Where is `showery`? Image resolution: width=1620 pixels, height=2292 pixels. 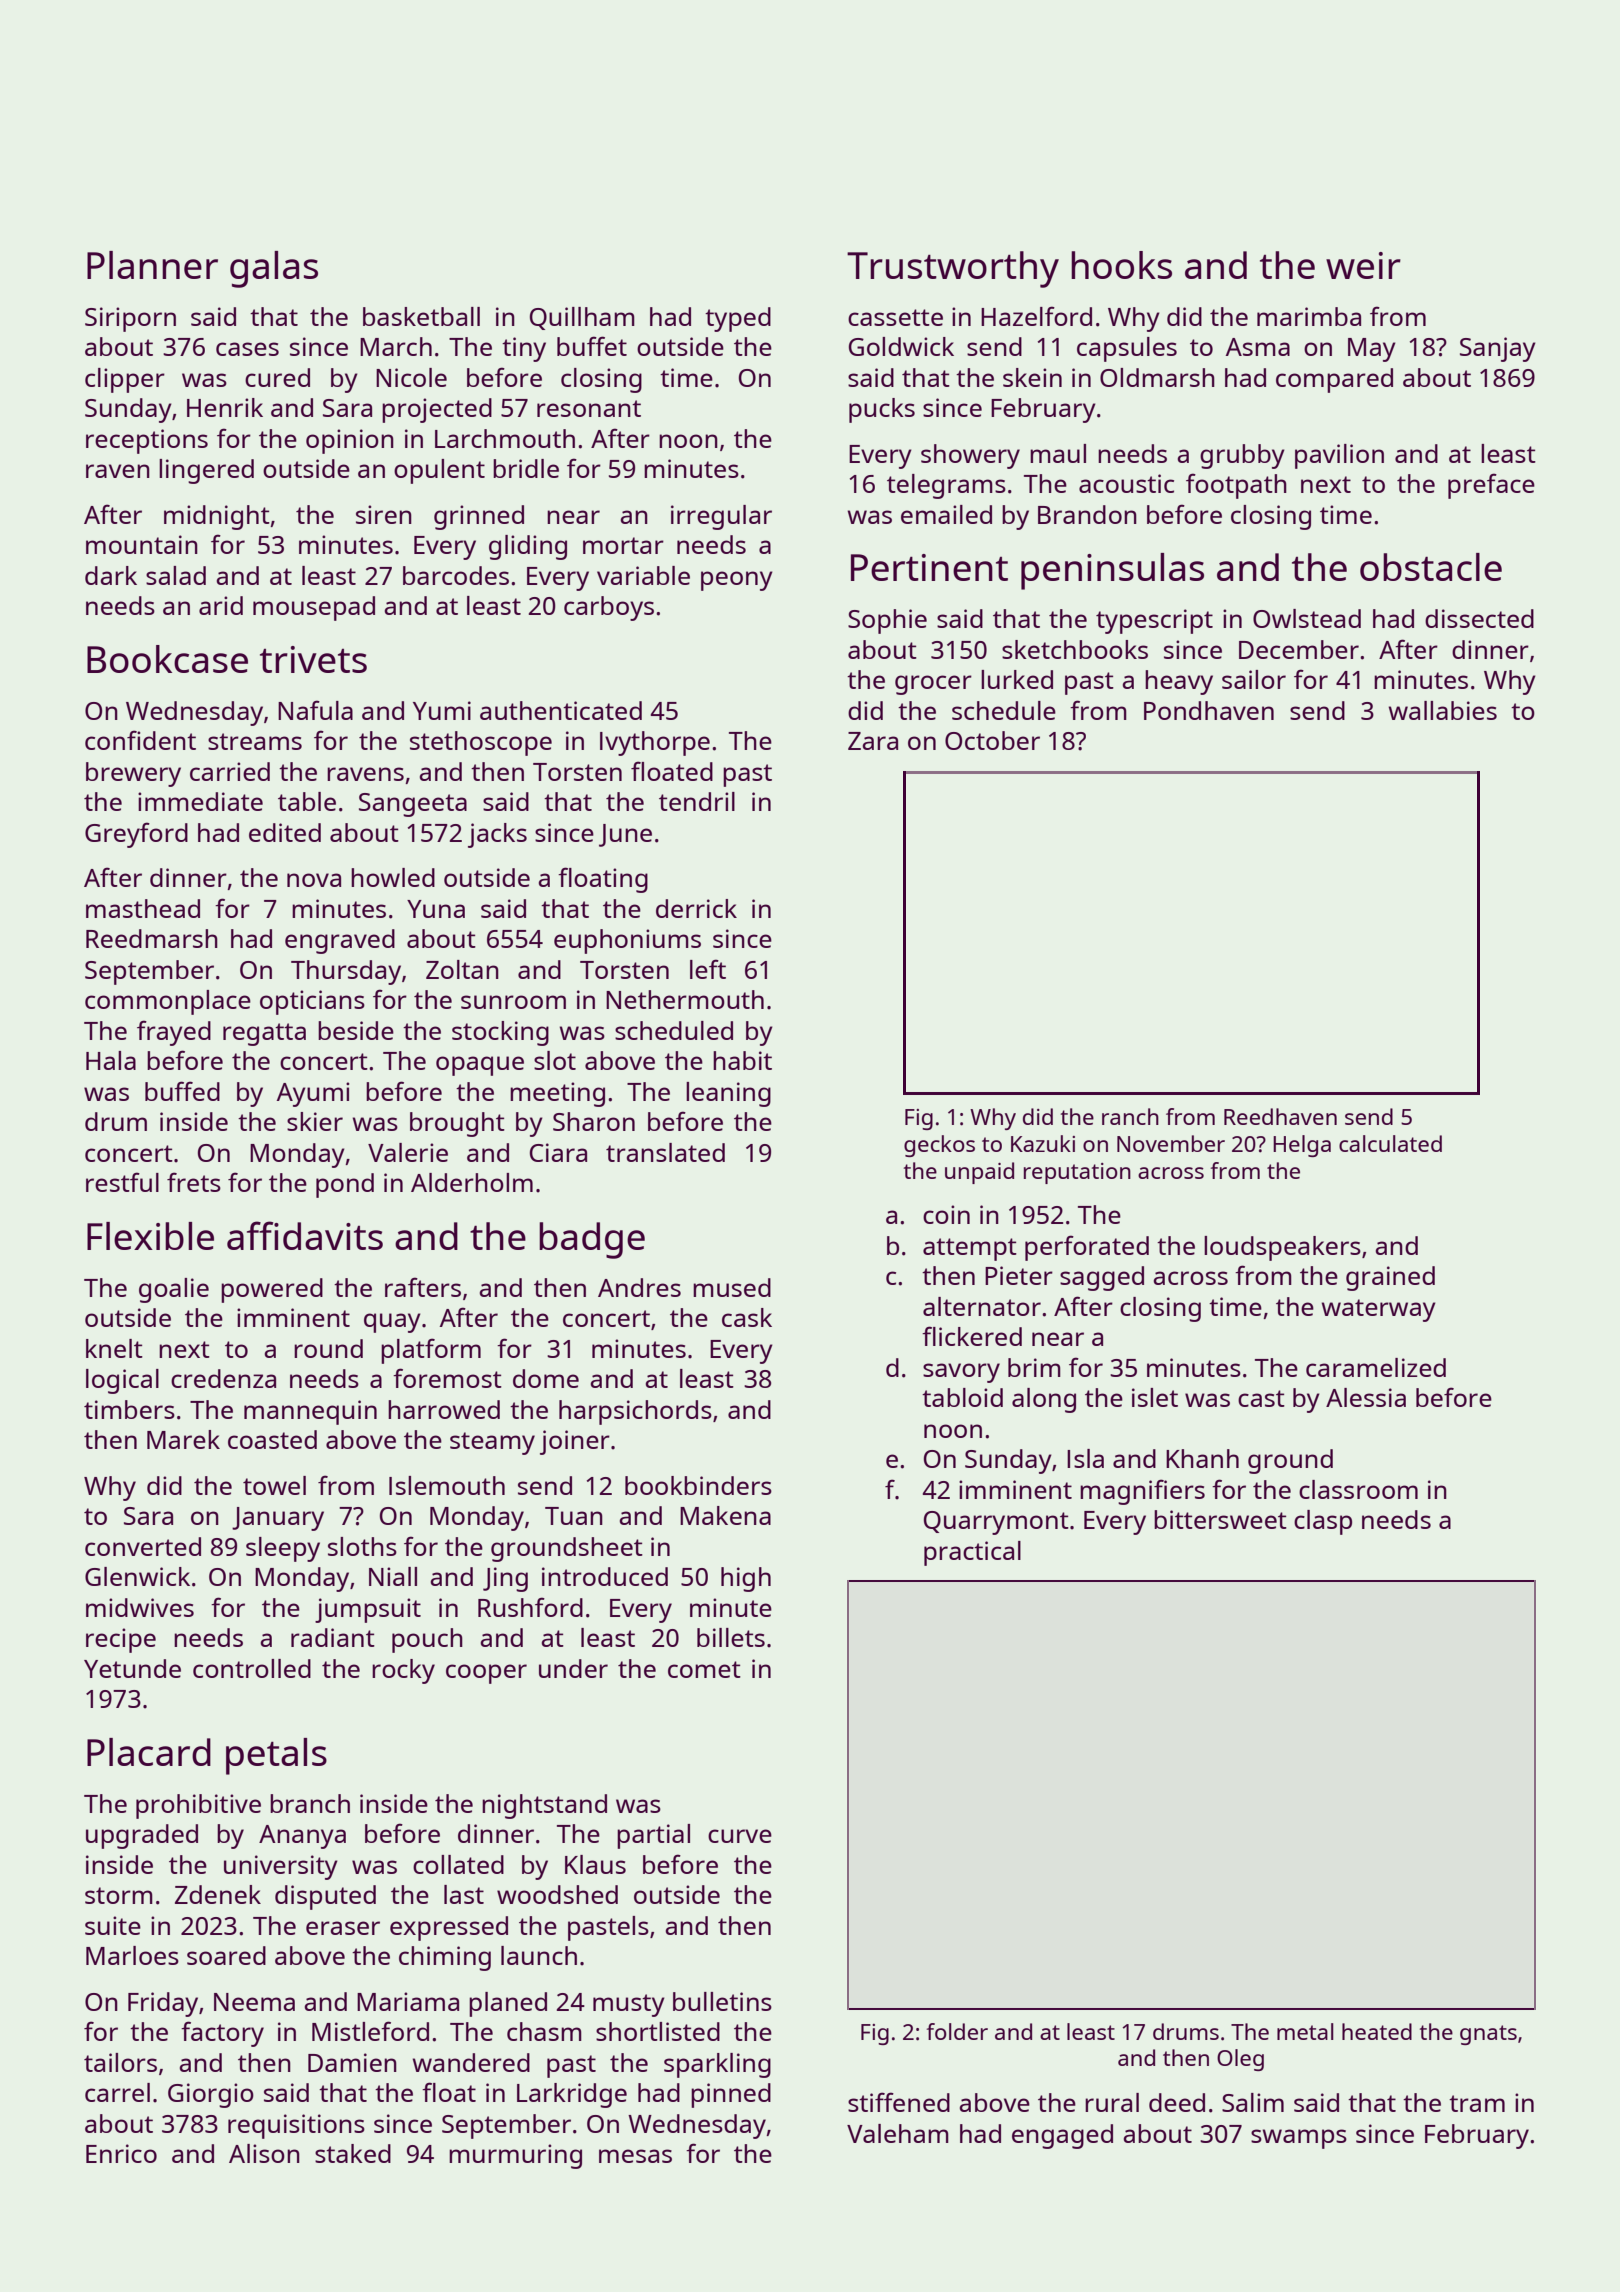
showery is located at coordinates (970, 456).
